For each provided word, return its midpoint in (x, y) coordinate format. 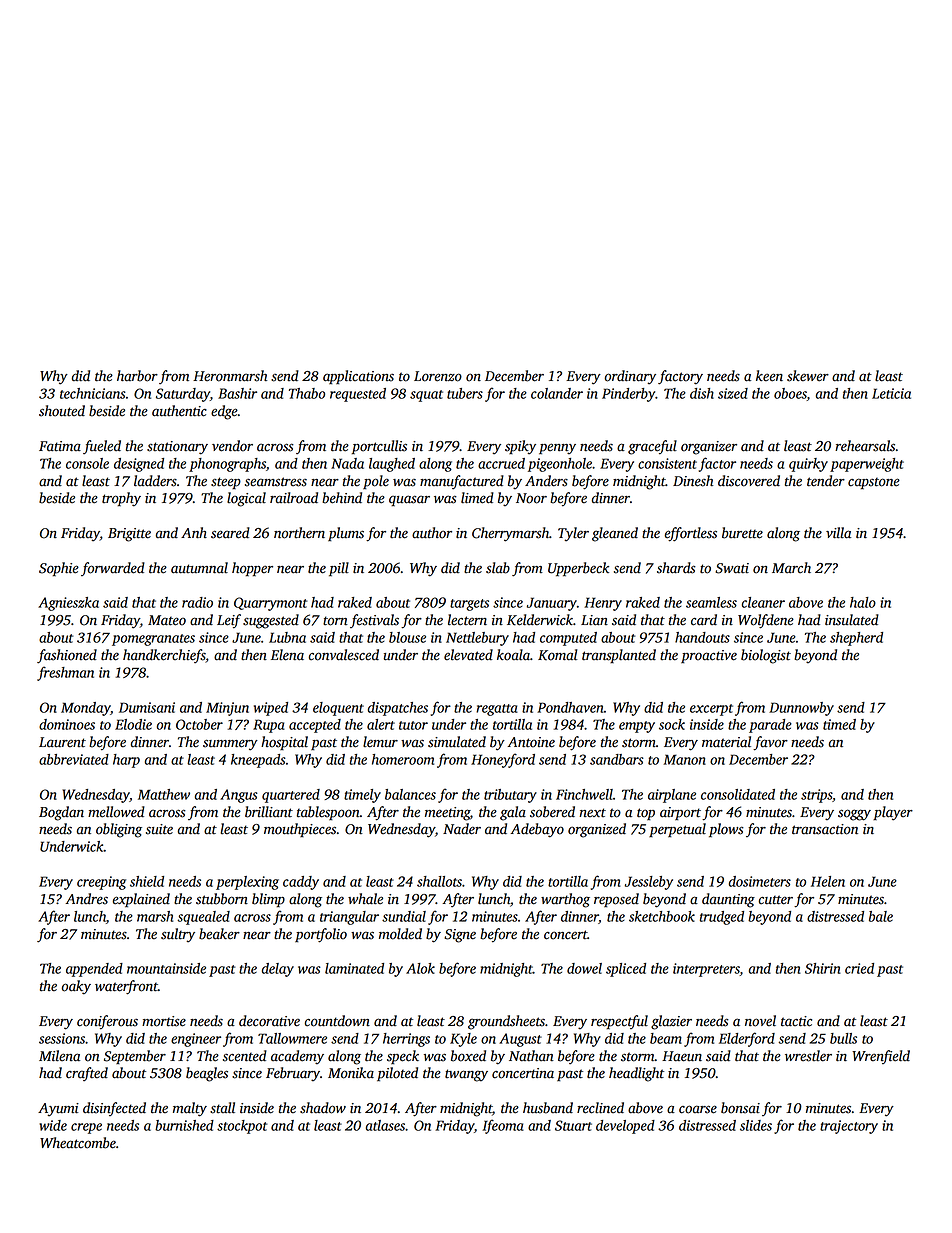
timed (839, 724)
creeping (101, 883)
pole (376, 482)
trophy (121, 499)
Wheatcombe (78, 1143)
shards (676, 568)
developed (625, 1127)
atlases (385, 1125)
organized (597, 830)
